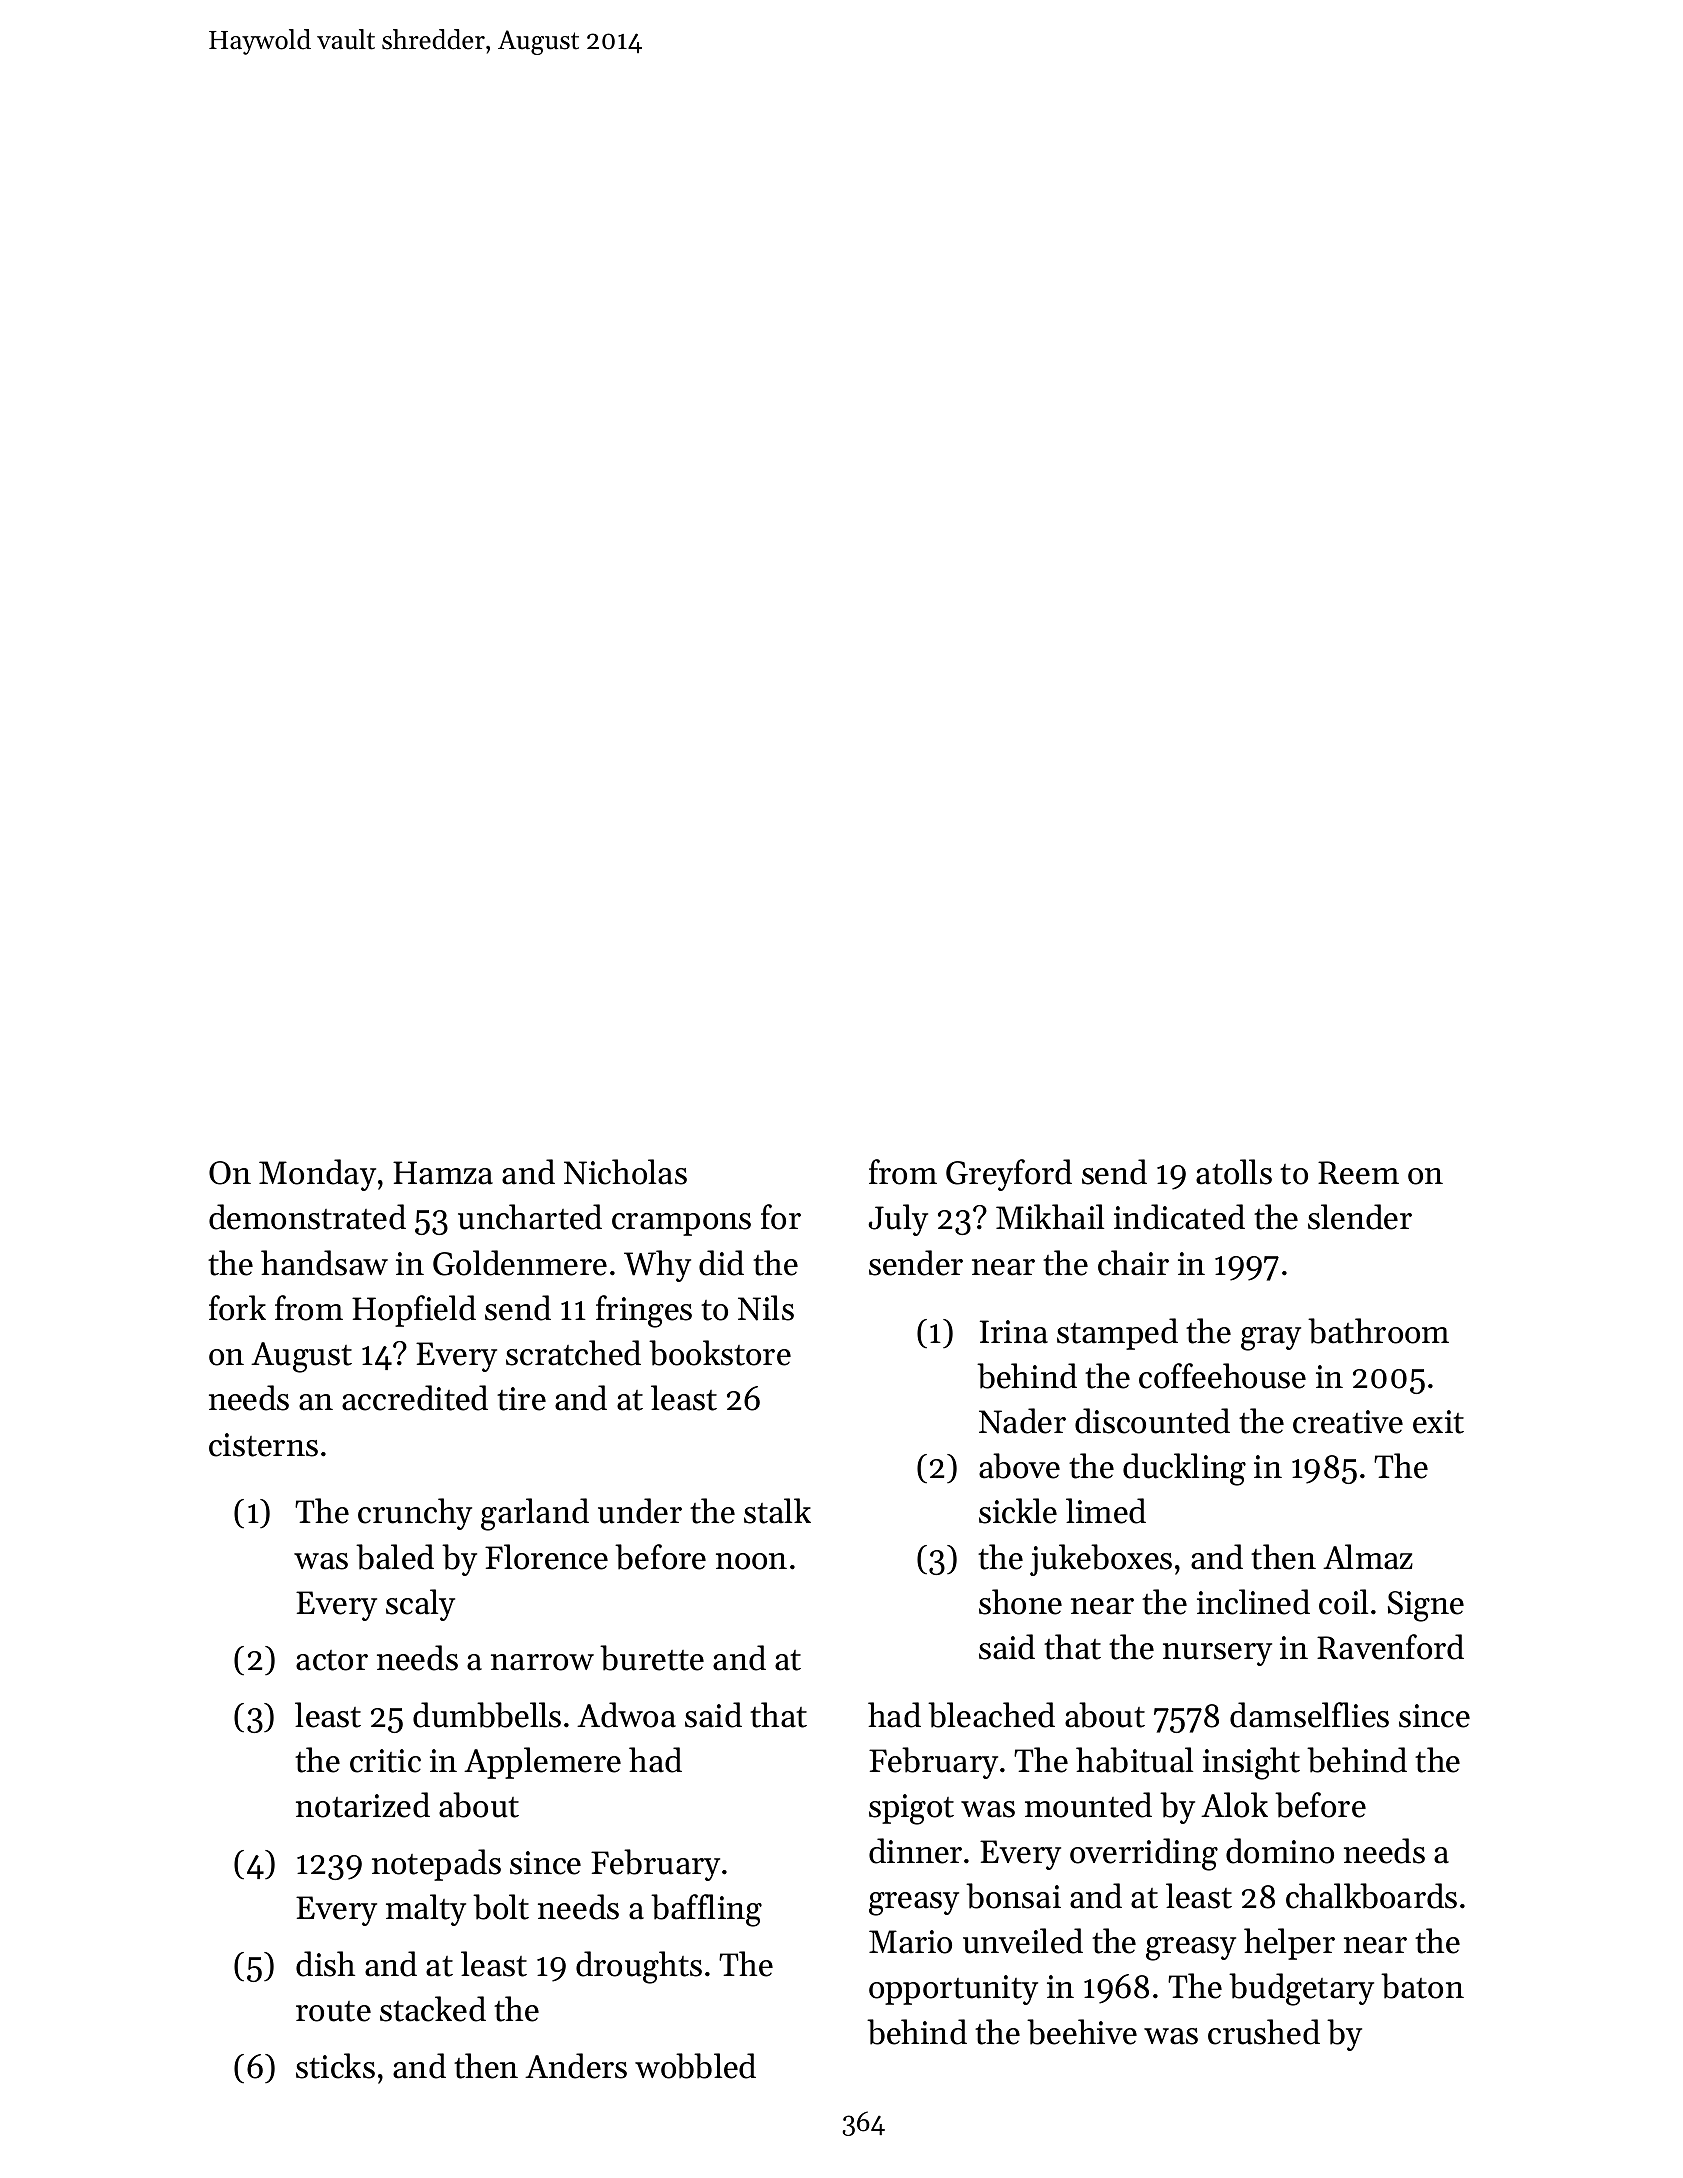 The image size is (1683, 2178). I want to click on Anders, so click(576, 2066).
